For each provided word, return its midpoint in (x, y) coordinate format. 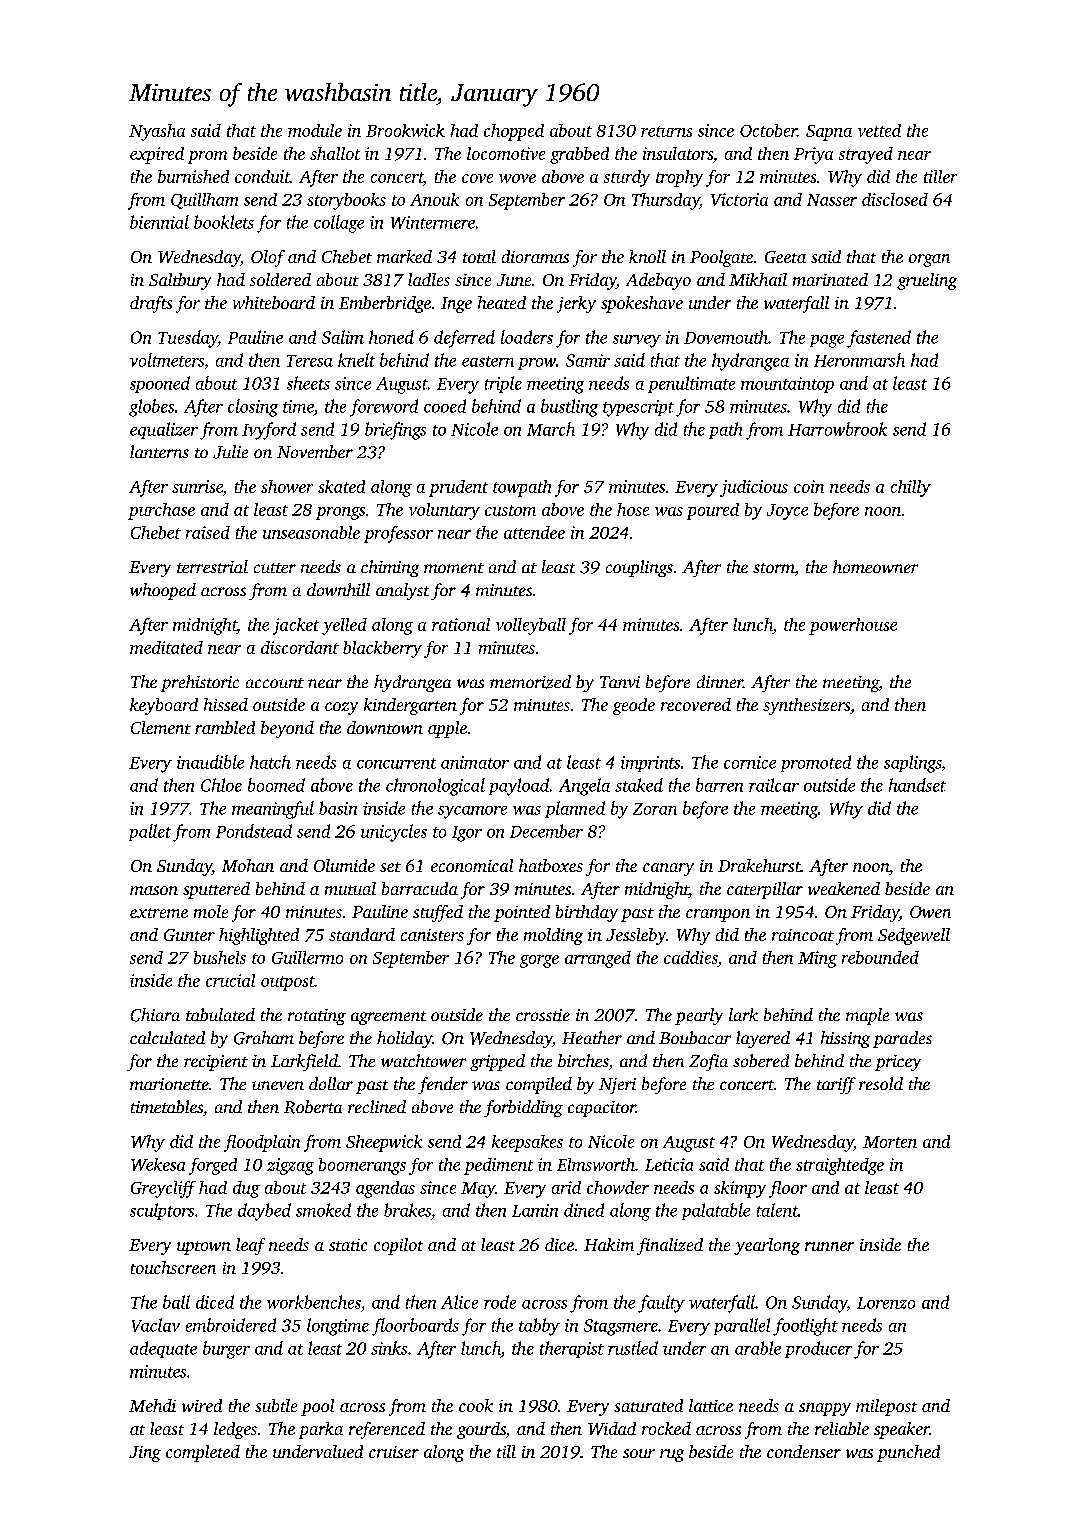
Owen (930, 912)
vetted (879, 130)
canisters (432, 935)
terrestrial (212, 566)
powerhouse (853, 626)
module (315, 130)
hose (633, 509)
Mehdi (152, 1405)
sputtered (216, 890)
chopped (514, 132)
